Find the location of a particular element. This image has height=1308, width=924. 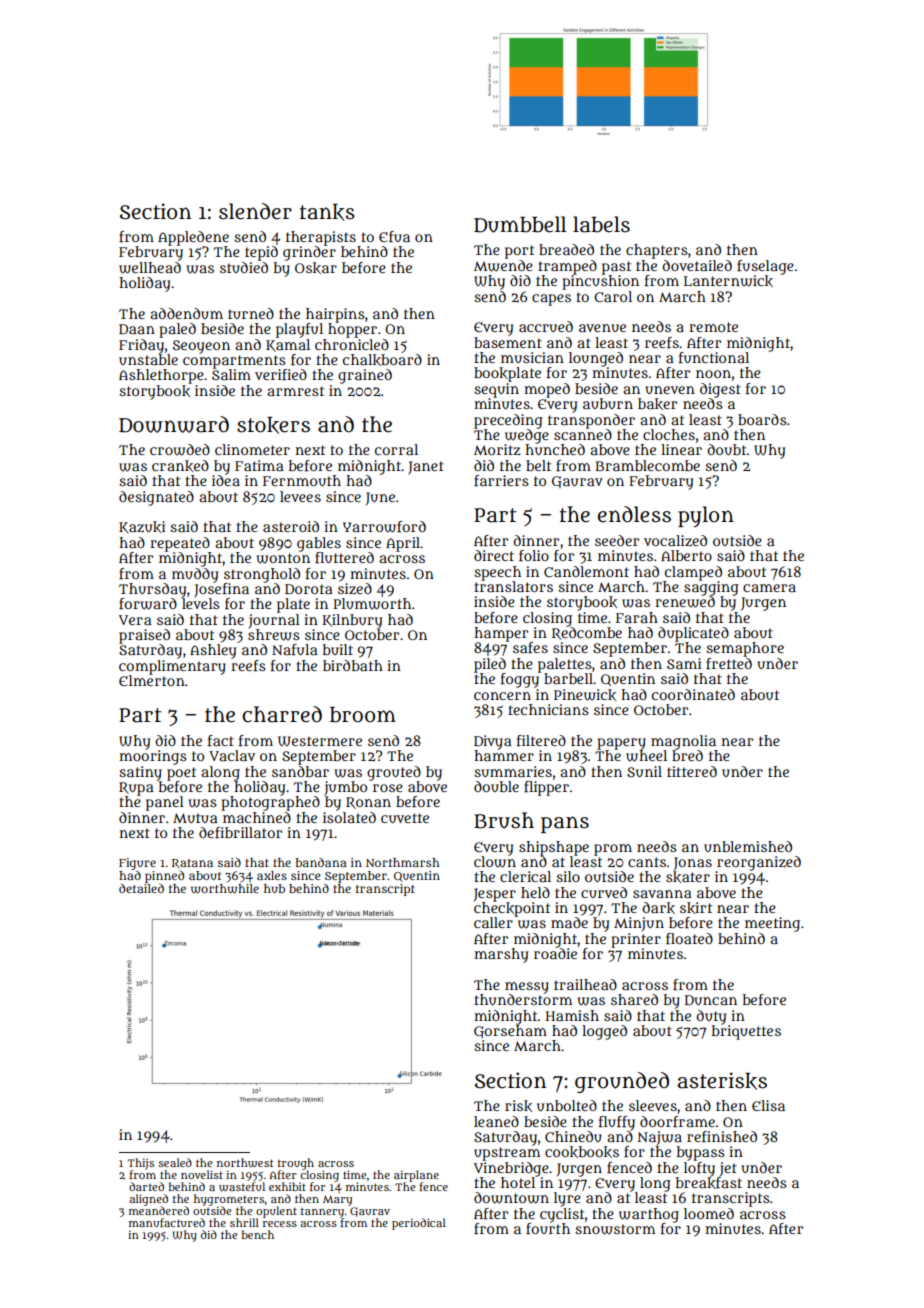

unblemished is located at coordinates (748, 846).
